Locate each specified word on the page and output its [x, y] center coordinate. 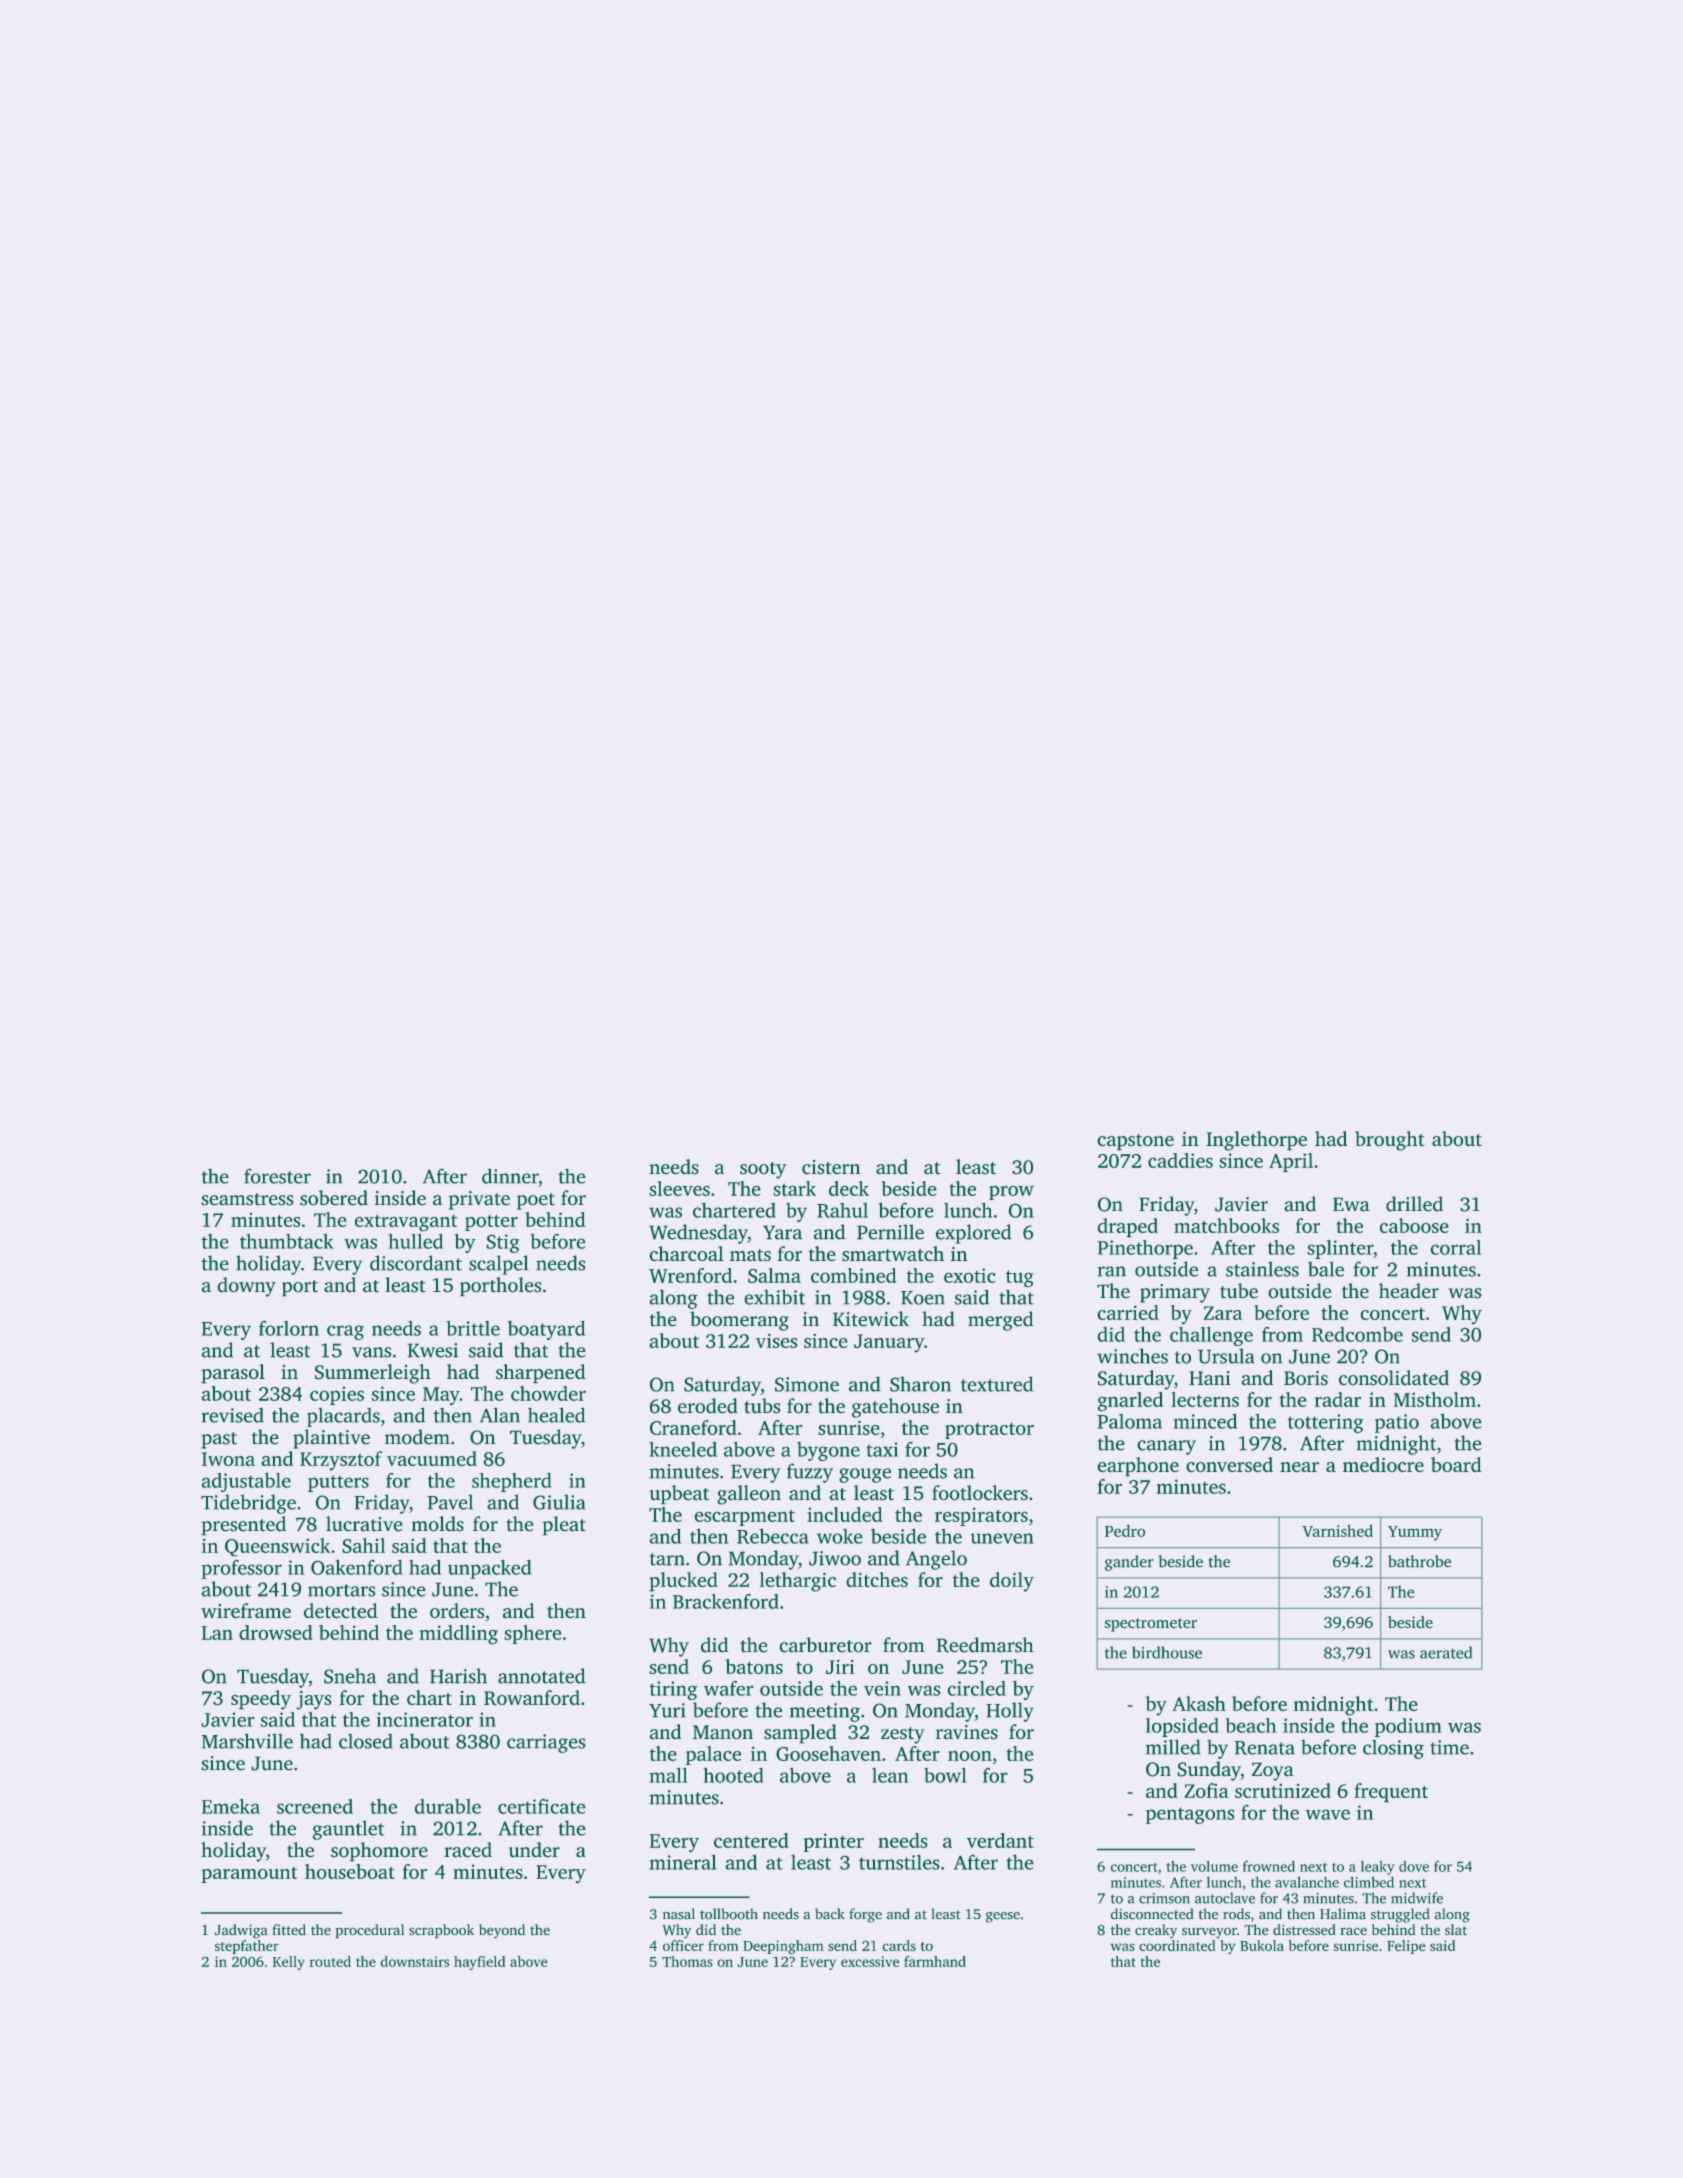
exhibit [775, 1297]
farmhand [935, 1961]
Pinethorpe [1145, 1249]
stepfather [247, 1947]
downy [247, 1287]
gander [1129, 1563]
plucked [683, 1581]
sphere [533, 1634]
